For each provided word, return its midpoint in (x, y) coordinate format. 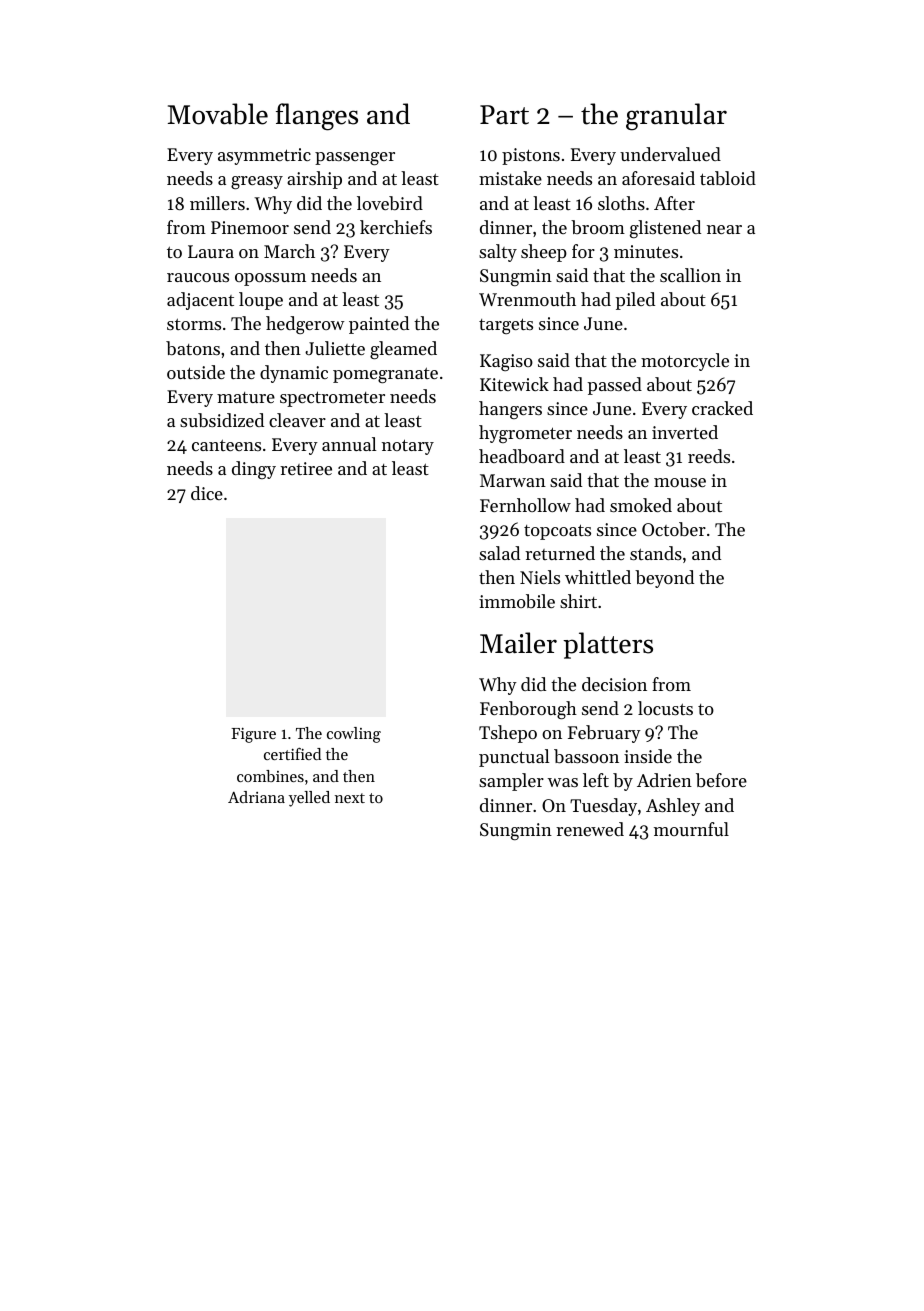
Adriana (256, 797)
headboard (522, 456)
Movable (218, 114)
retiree (306, 468)
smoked (641, 505)
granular (676, 117)
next (350, 798)
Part (504, 115)
